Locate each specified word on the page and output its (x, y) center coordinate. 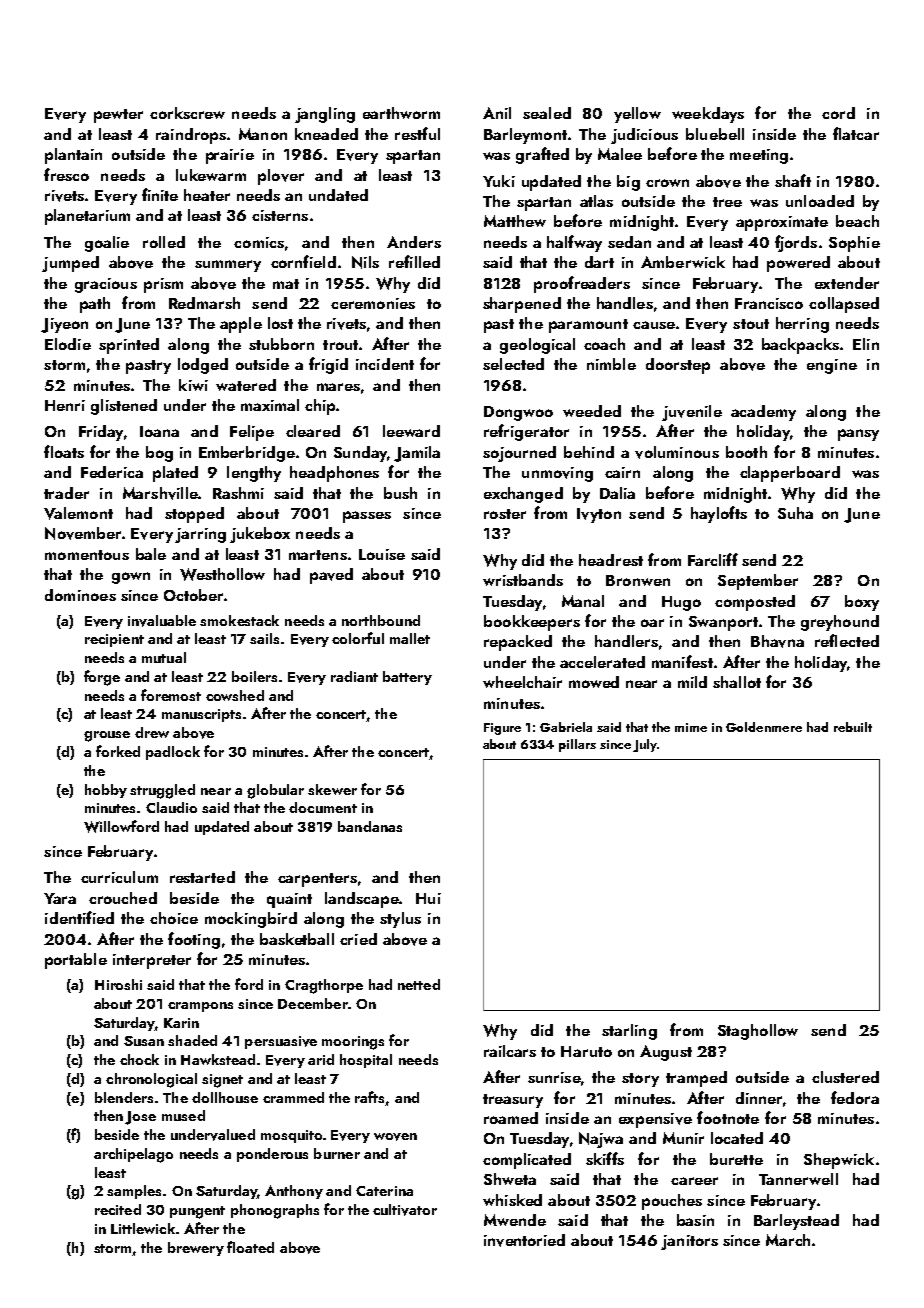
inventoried (524, 1240)
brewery (196, 1249)
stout (751, 324)
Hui (428, 898)
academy (763, 413)
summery (228, 266)
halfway (574, 243)
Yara (60, 898)
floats (64, 451)
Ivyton (599, 515)
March (788, 1240)
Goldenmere (764, 727)
